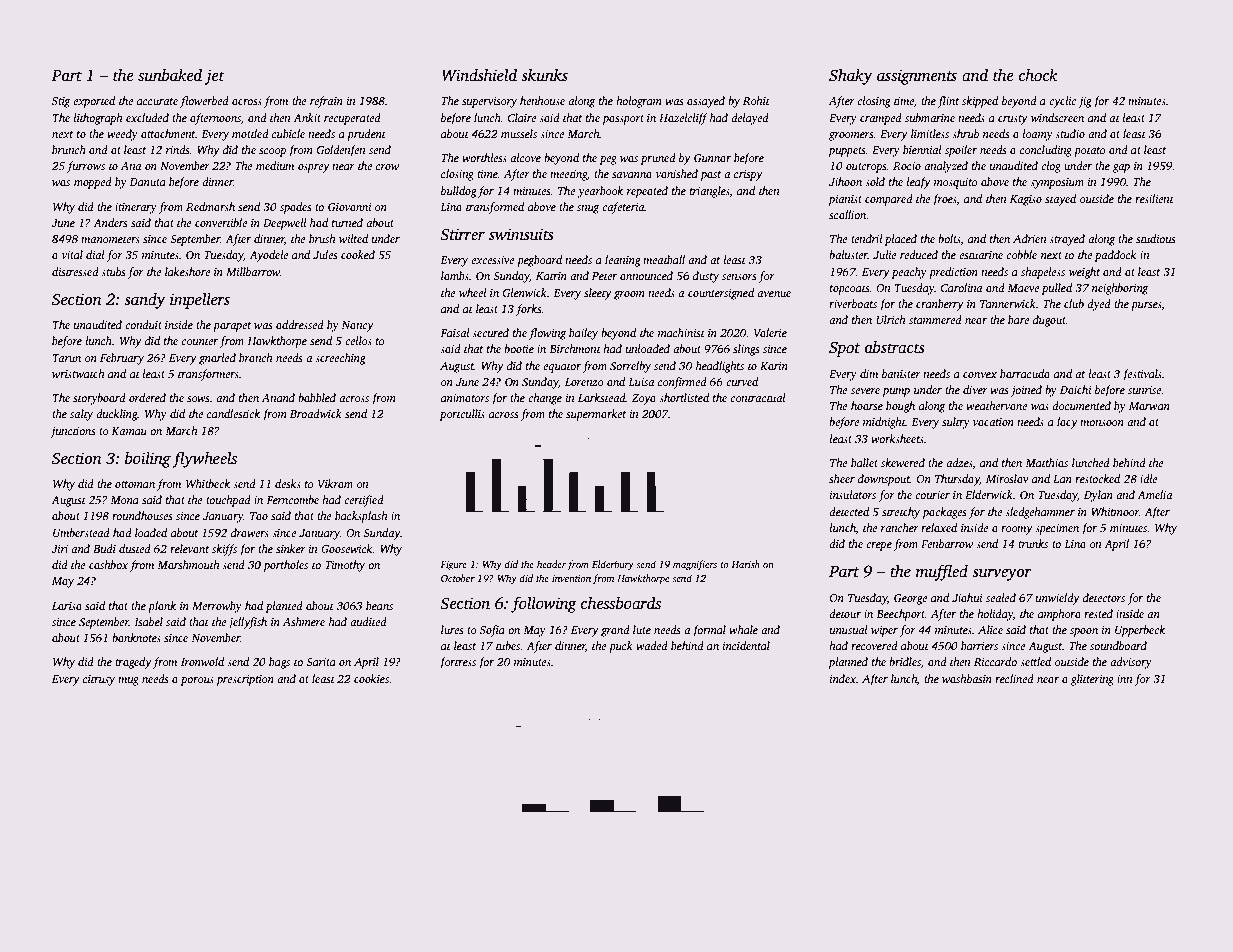 The height and width of the screenshot is (952, 1233). What do you see at coordinates (340, 359) in the screenshot?
I see `screeching` at bounding box center [340, 359].
